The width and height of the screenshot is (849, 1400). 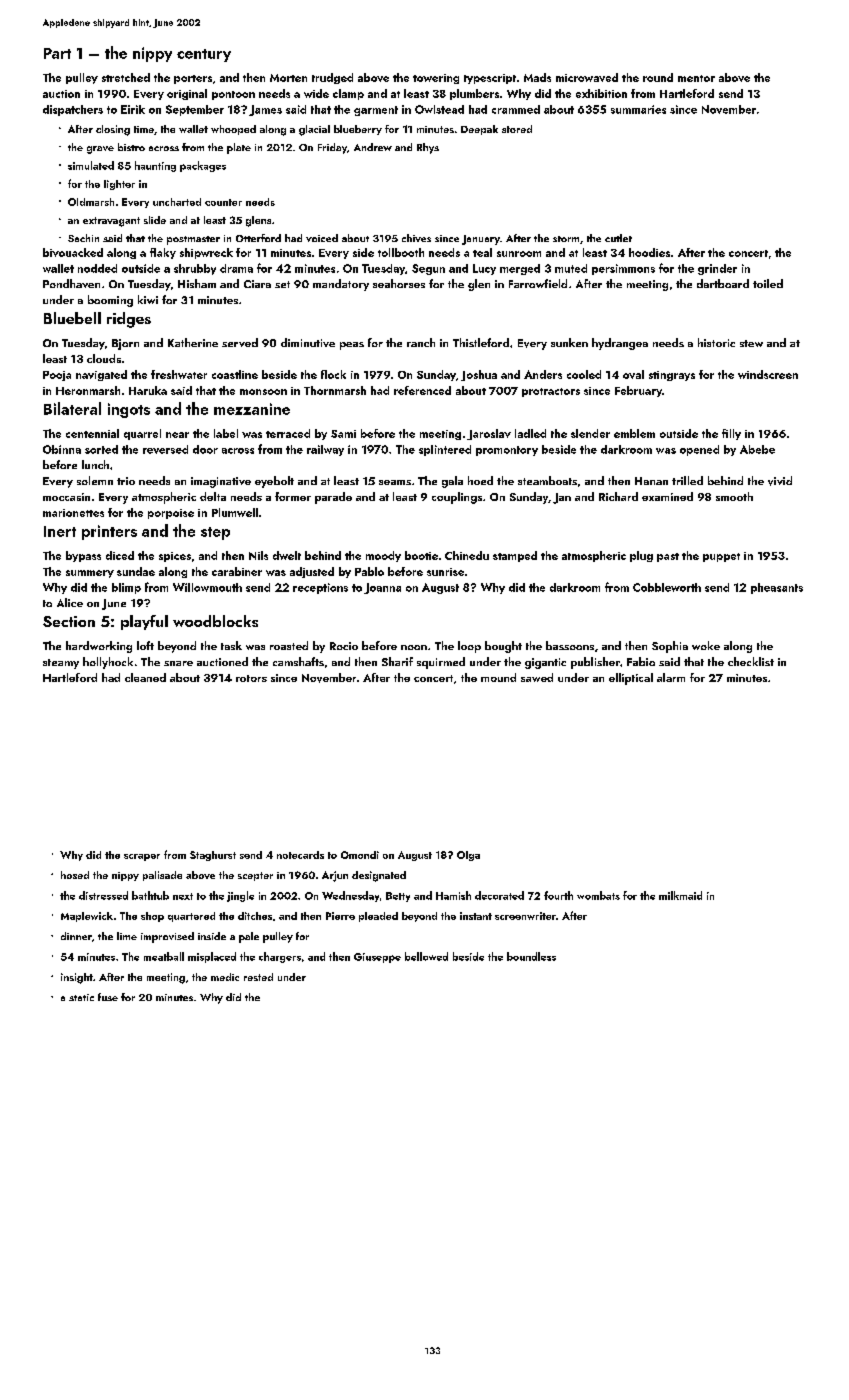 I want to click on alarm, so click(x=671, y=677).
